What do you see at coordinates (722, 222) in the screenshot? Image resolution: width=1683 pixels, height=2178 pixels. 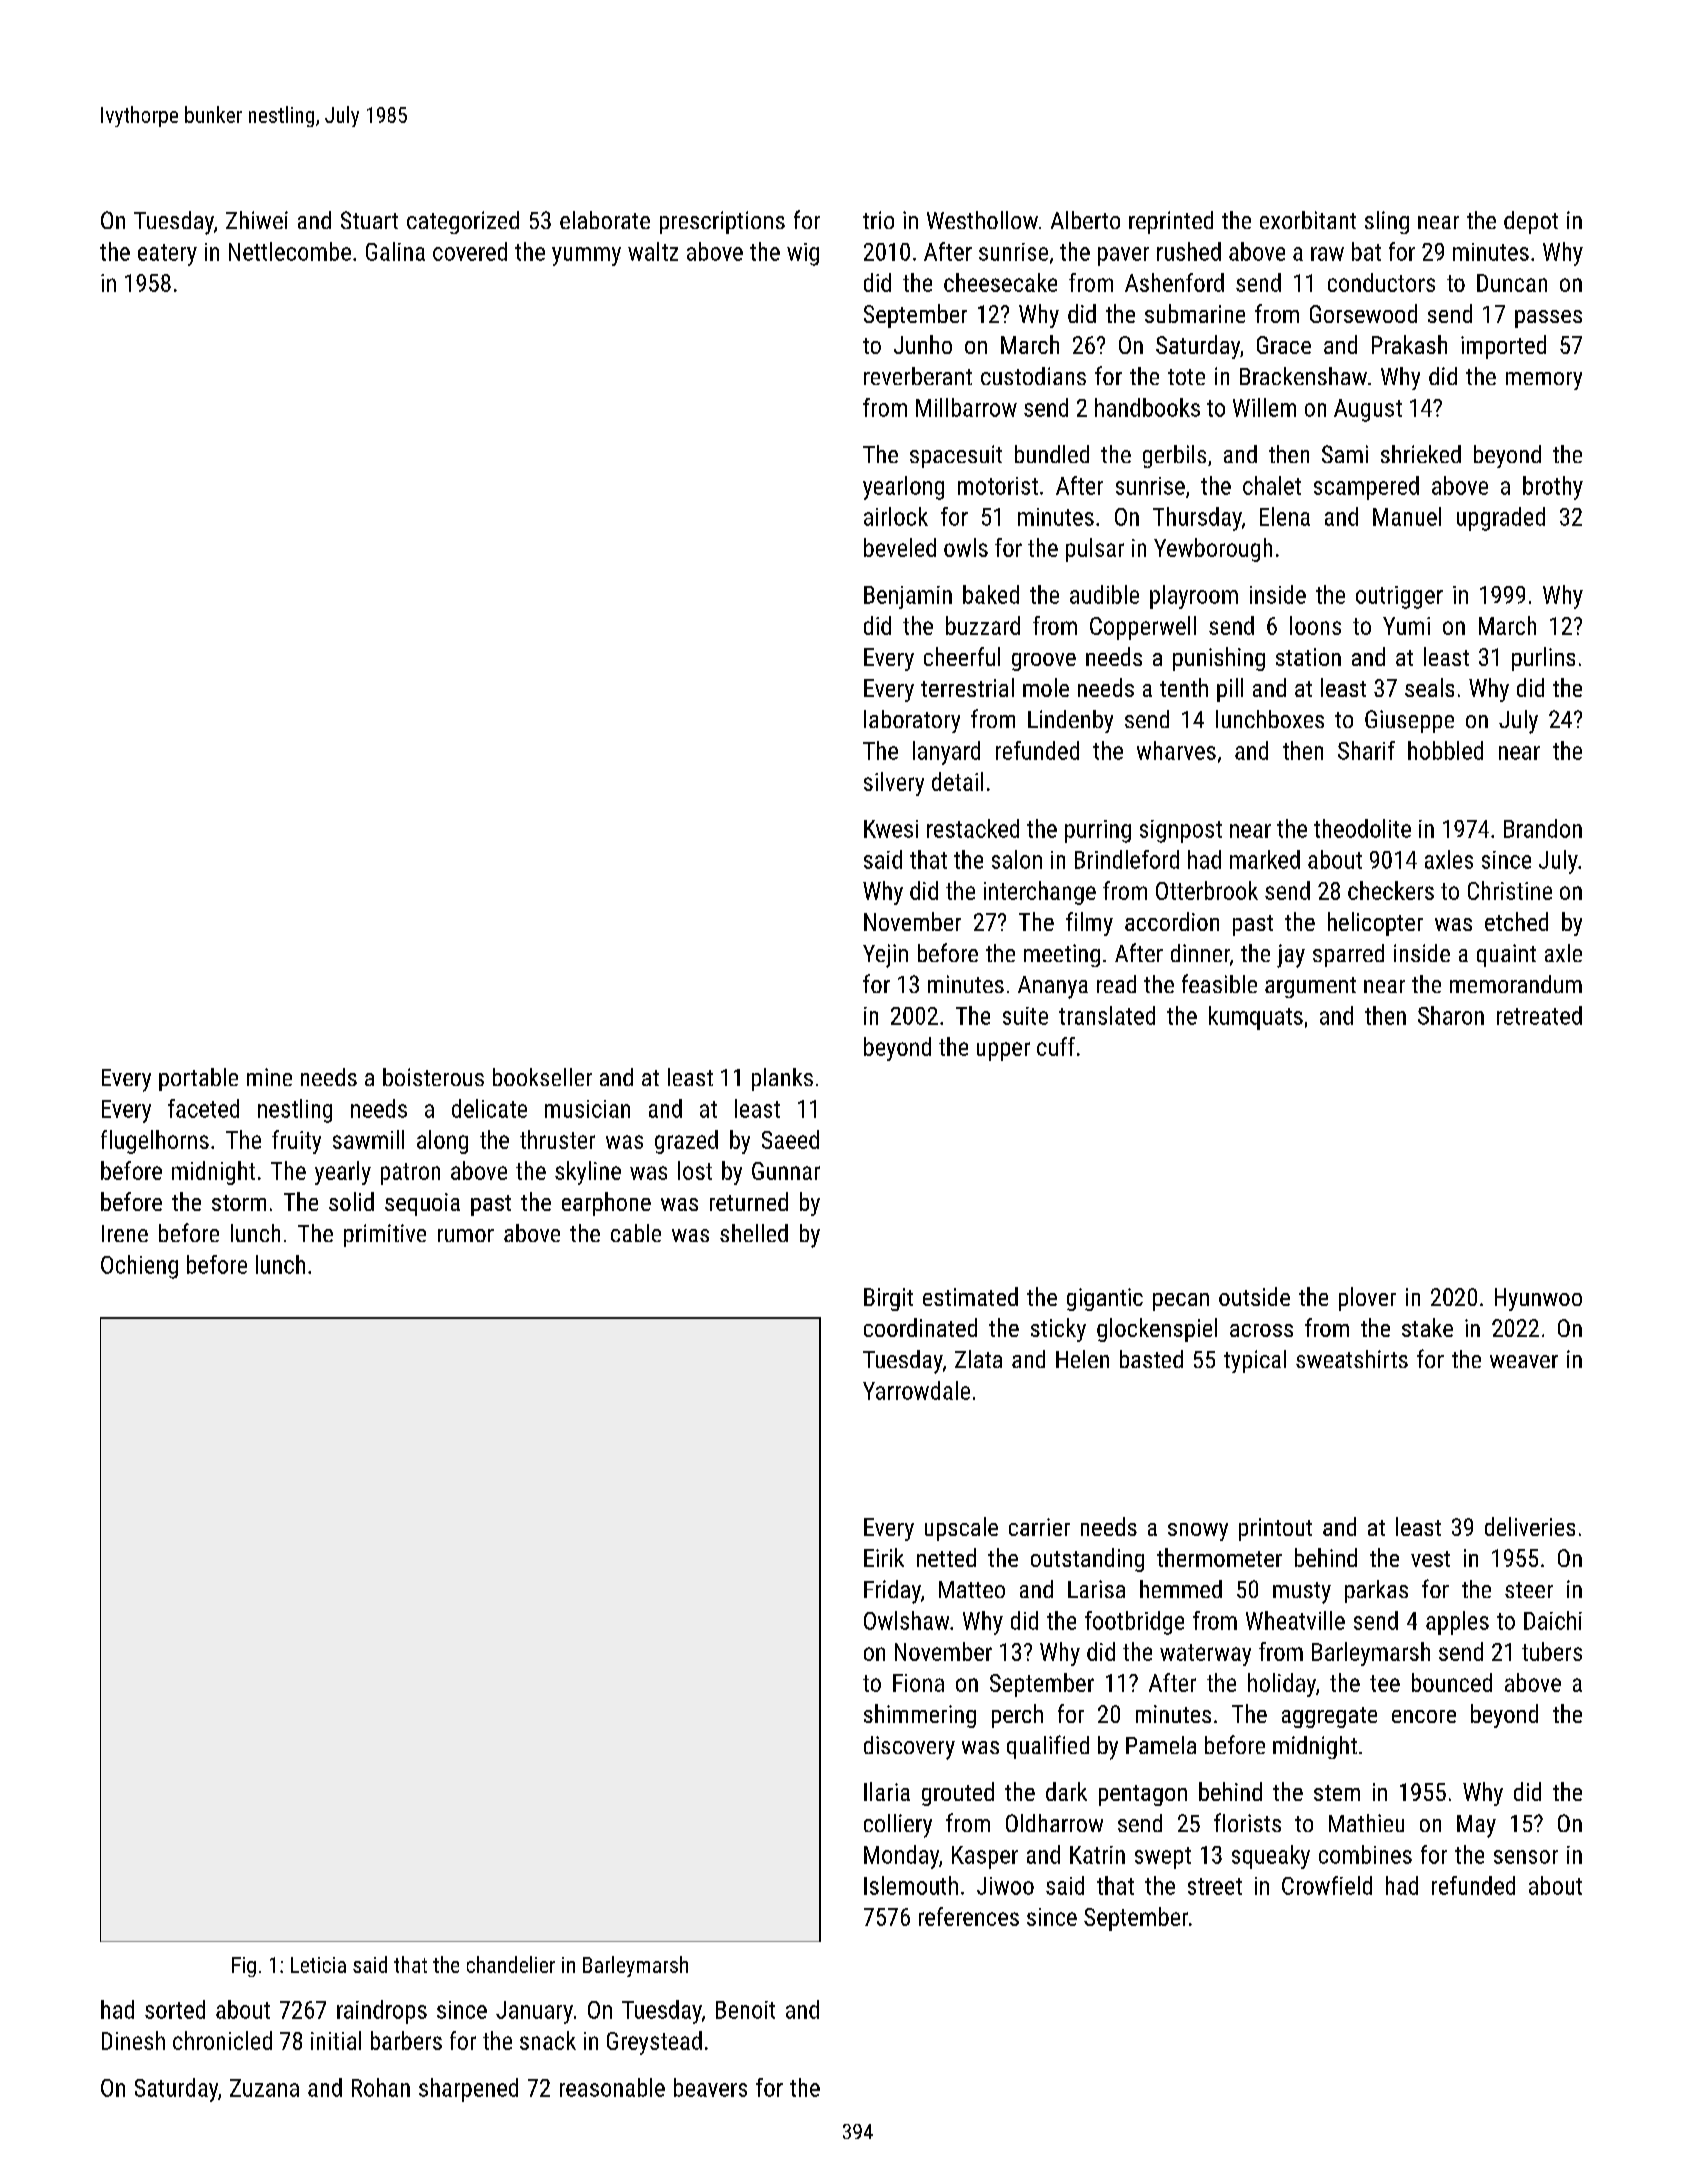 I see `prescriptions` at bounding box center [722, 222].
